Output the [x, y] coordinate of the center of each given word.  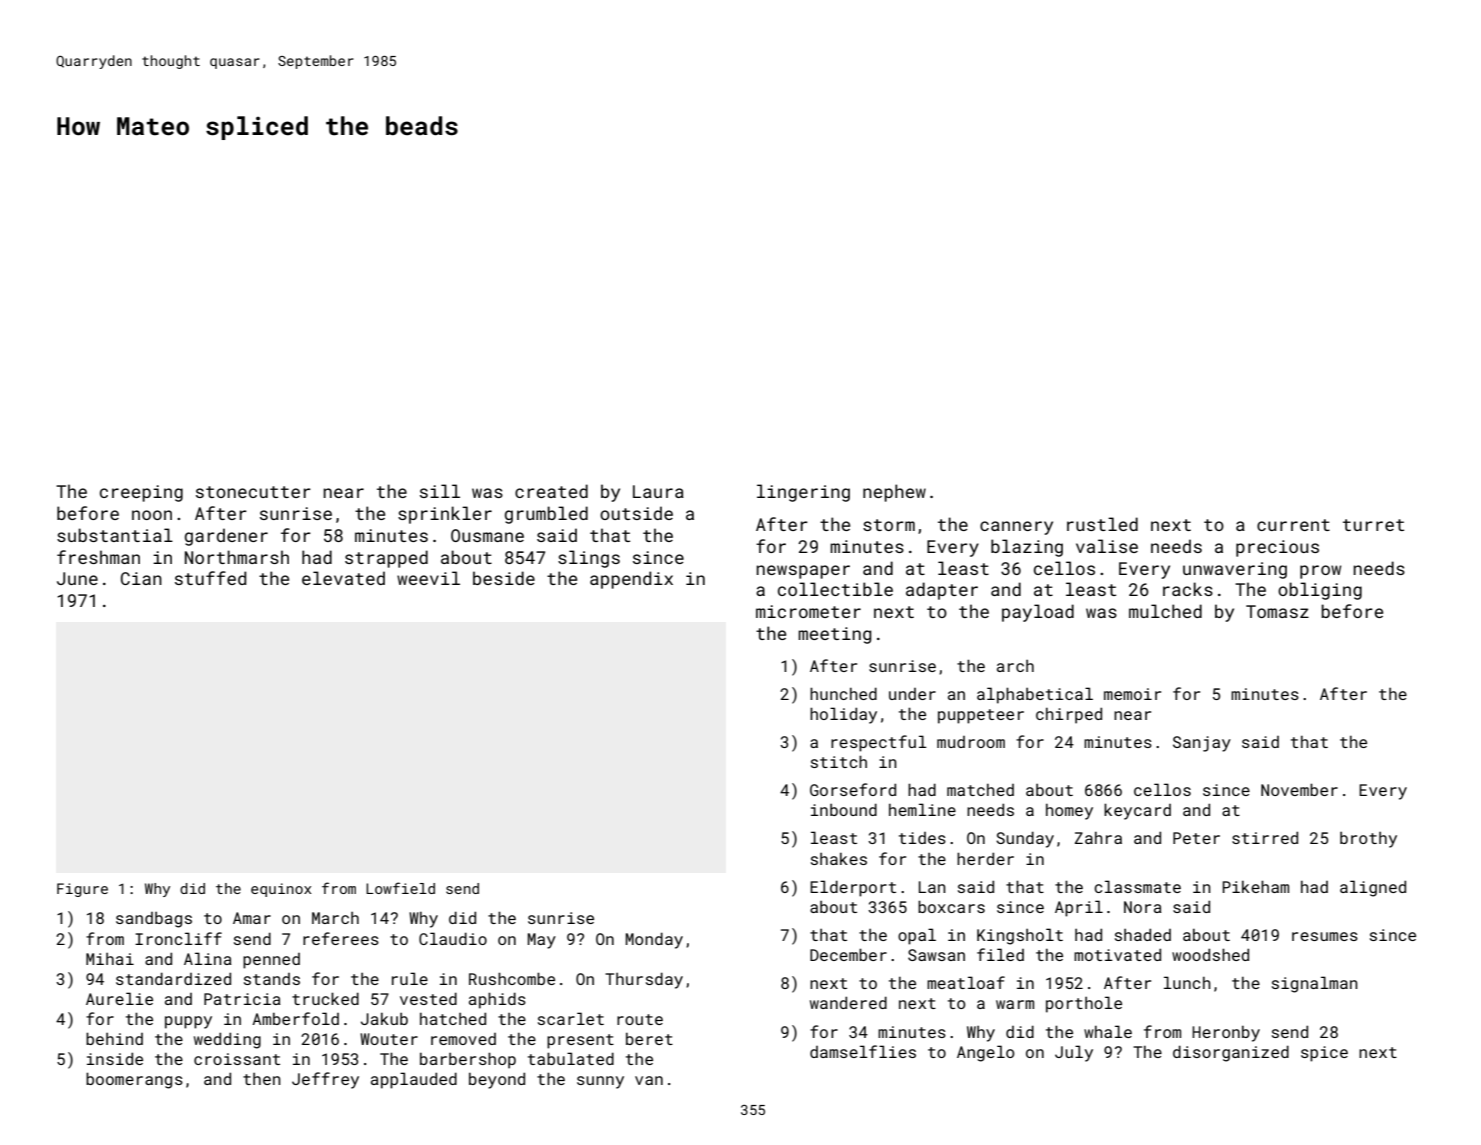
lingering [803, 493]
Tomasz [1277, 611]
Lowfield [400, 888]
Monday [654, 940]
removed [463, 1039]
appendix [631, 580]
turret [1373, 525]
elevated [343, 578]
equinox [281, 890]
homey [1069, 812]
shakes [839, 859]
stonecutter [253, 492]
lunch [1187, 982]
